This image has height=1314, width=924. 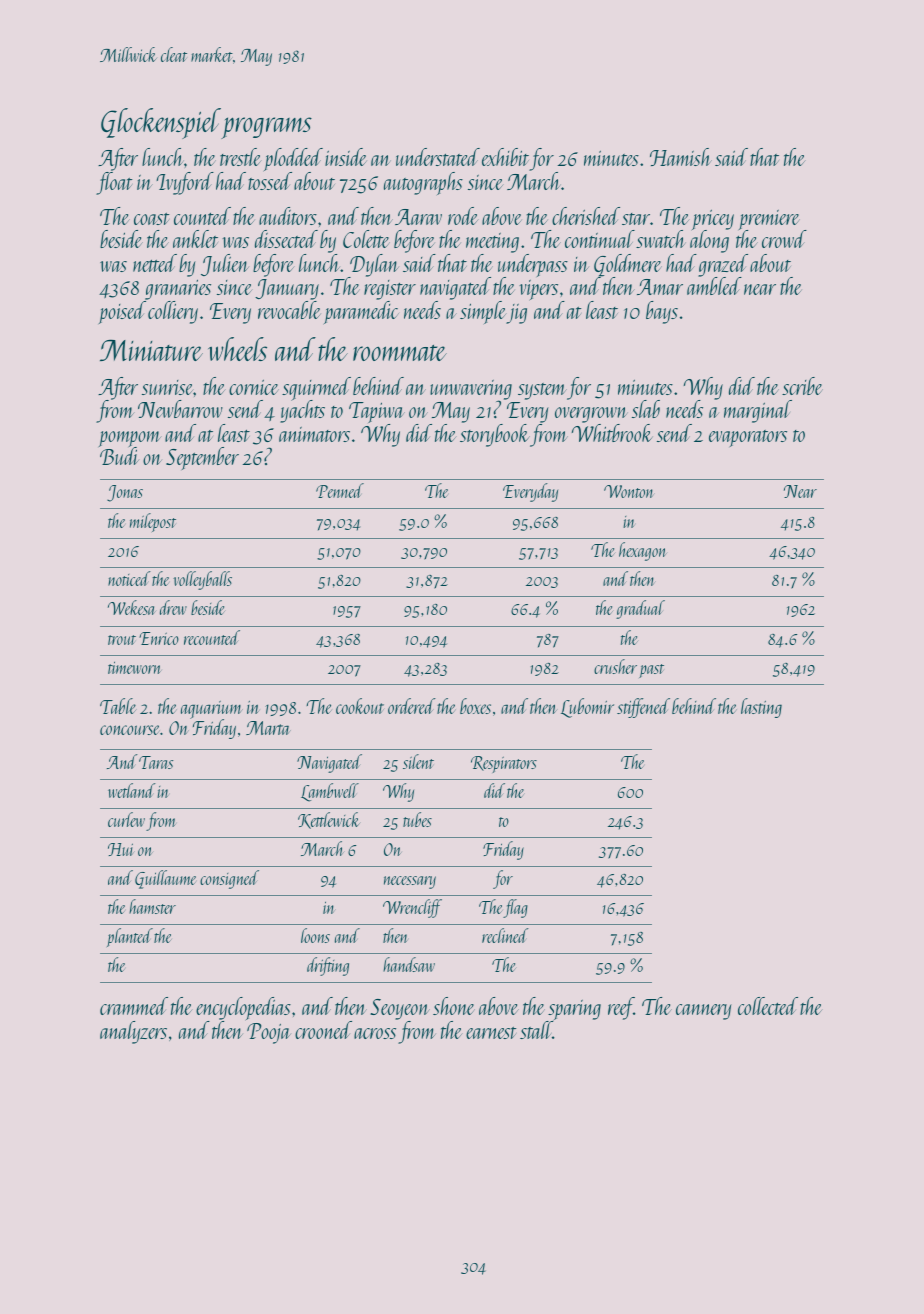 I want to click on Ivyford, so click(x=185, y=183).
